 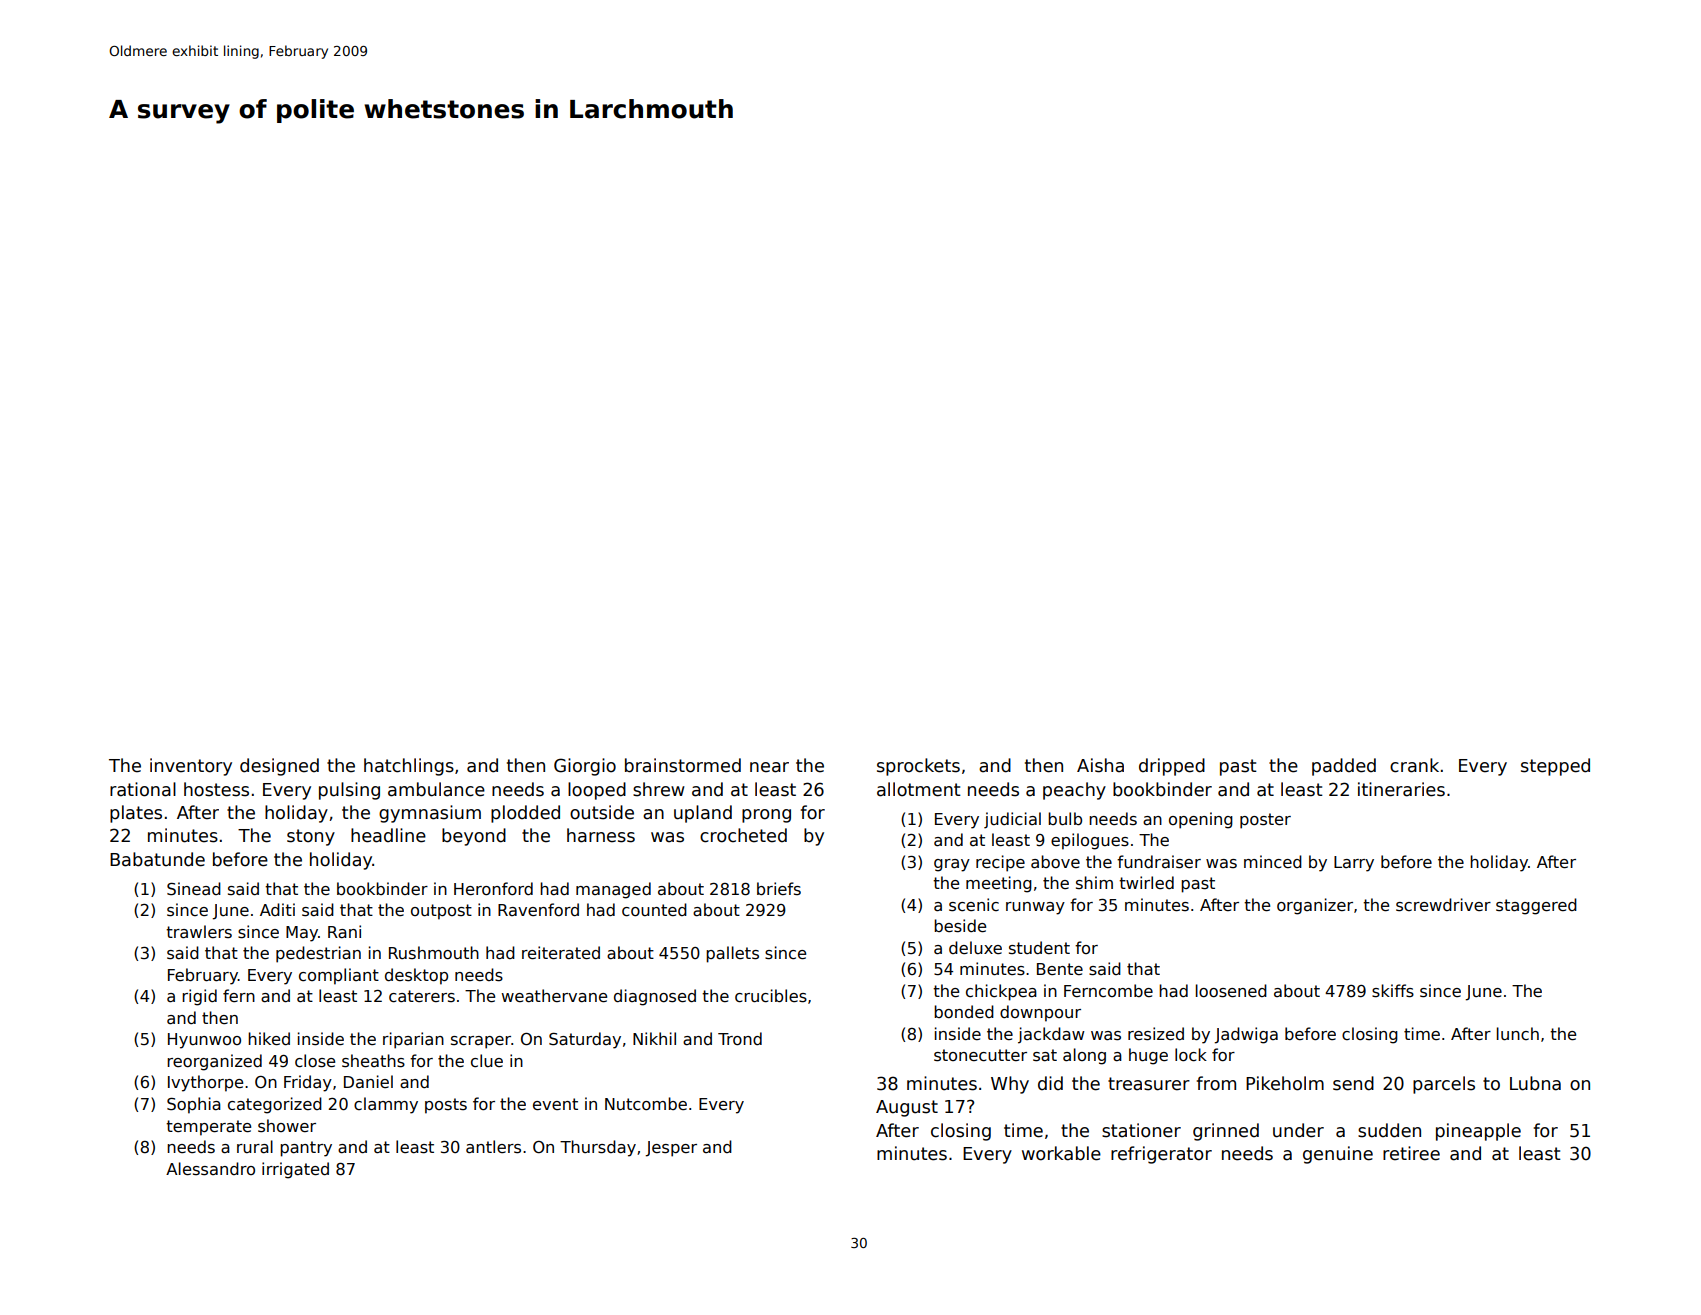 I want to click on scraper, so click(x=481, y=1042).
